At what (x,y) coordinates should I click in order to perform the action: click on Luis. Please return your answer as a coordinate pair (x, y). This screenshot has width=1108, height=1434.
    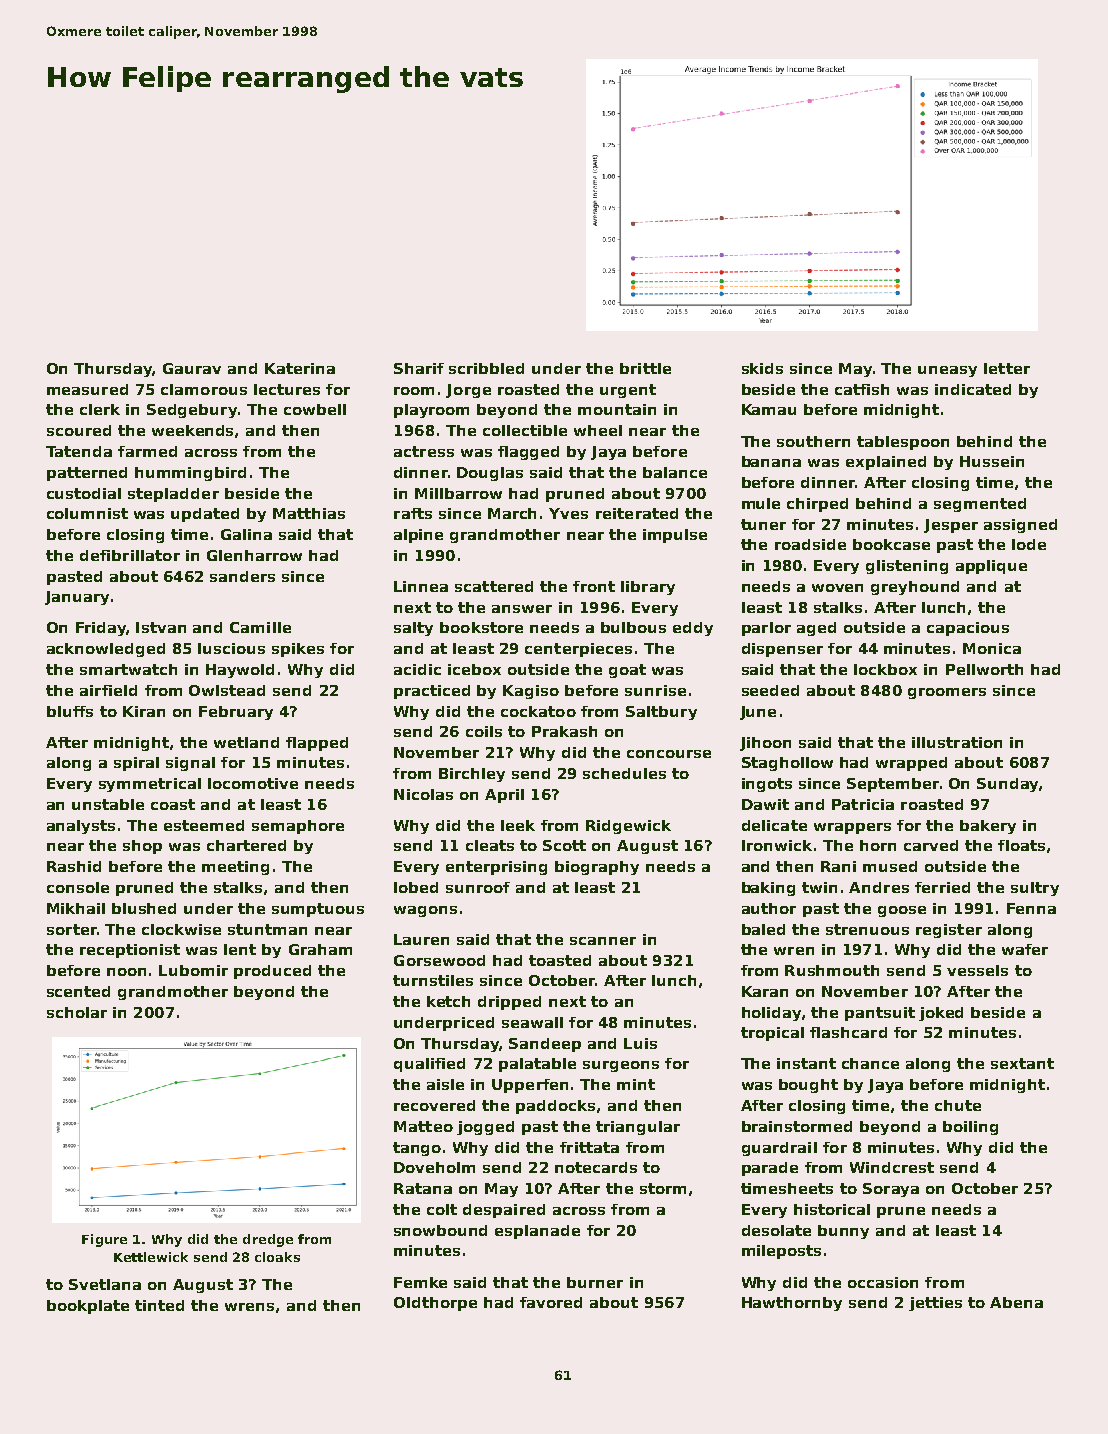
    Looking at the image, I should click on (640, 1043).
